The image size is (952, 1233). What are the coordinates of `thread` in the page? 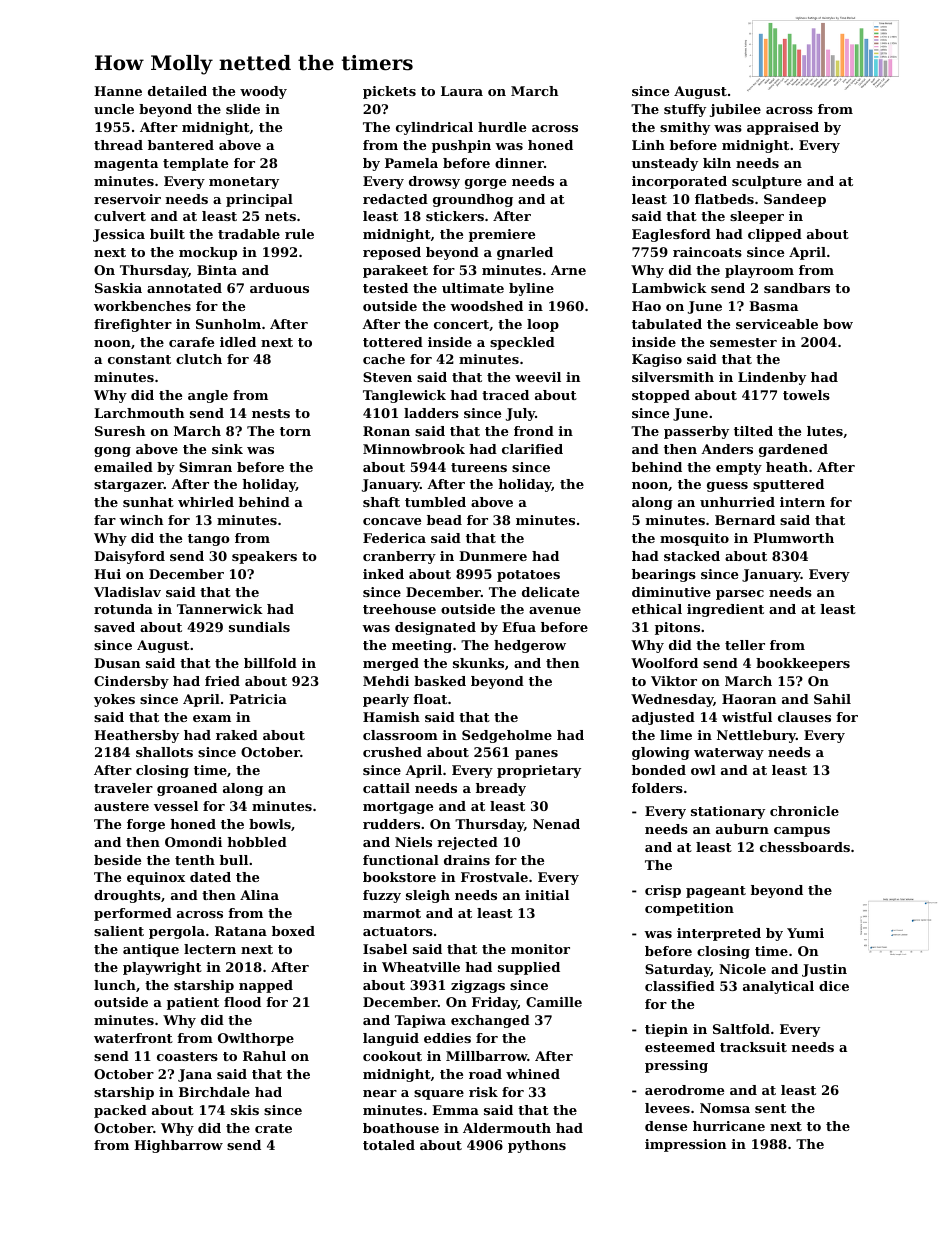 It's located at (118, 145).
